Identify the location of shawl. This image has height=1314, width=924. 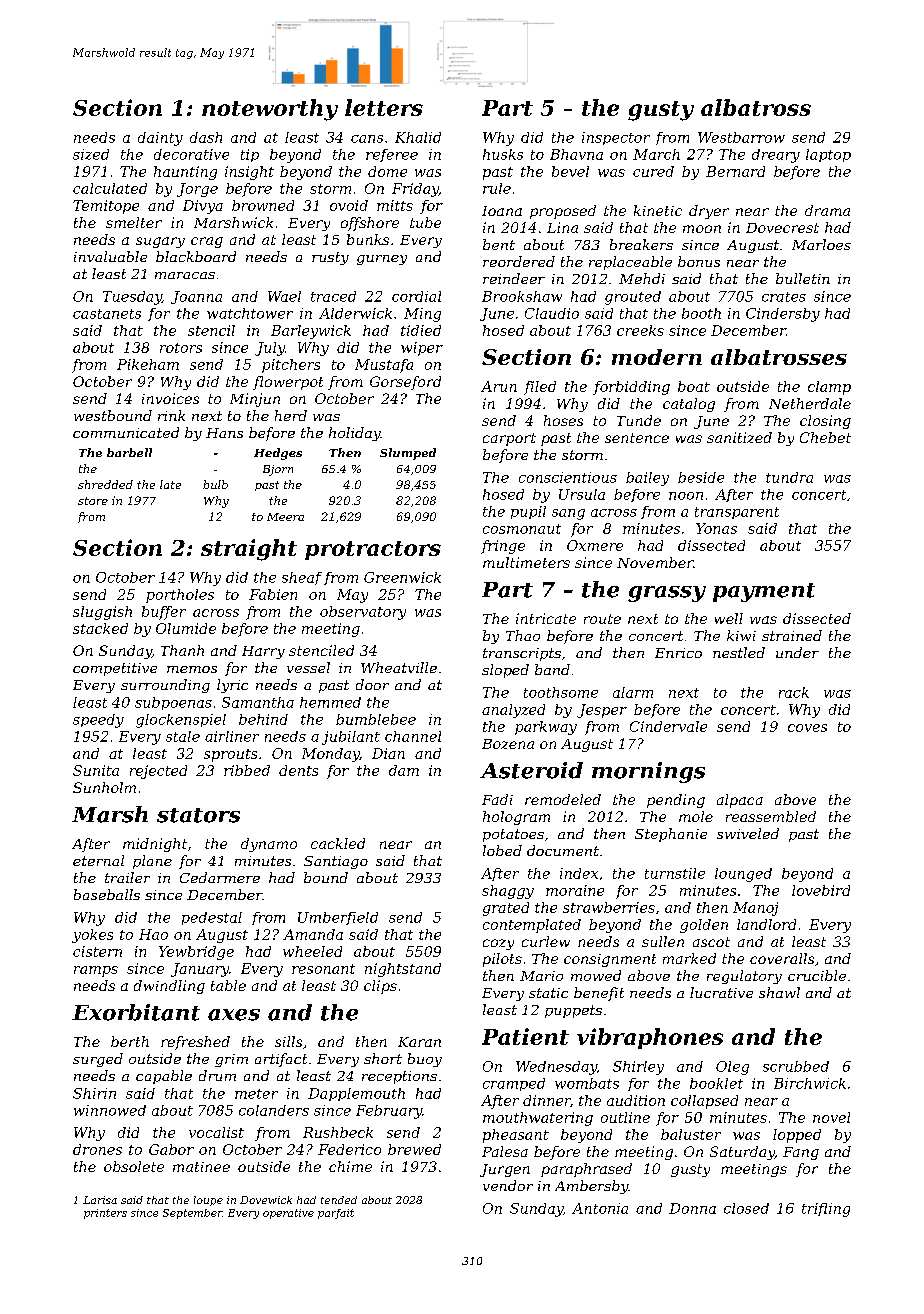
(779, 992).
